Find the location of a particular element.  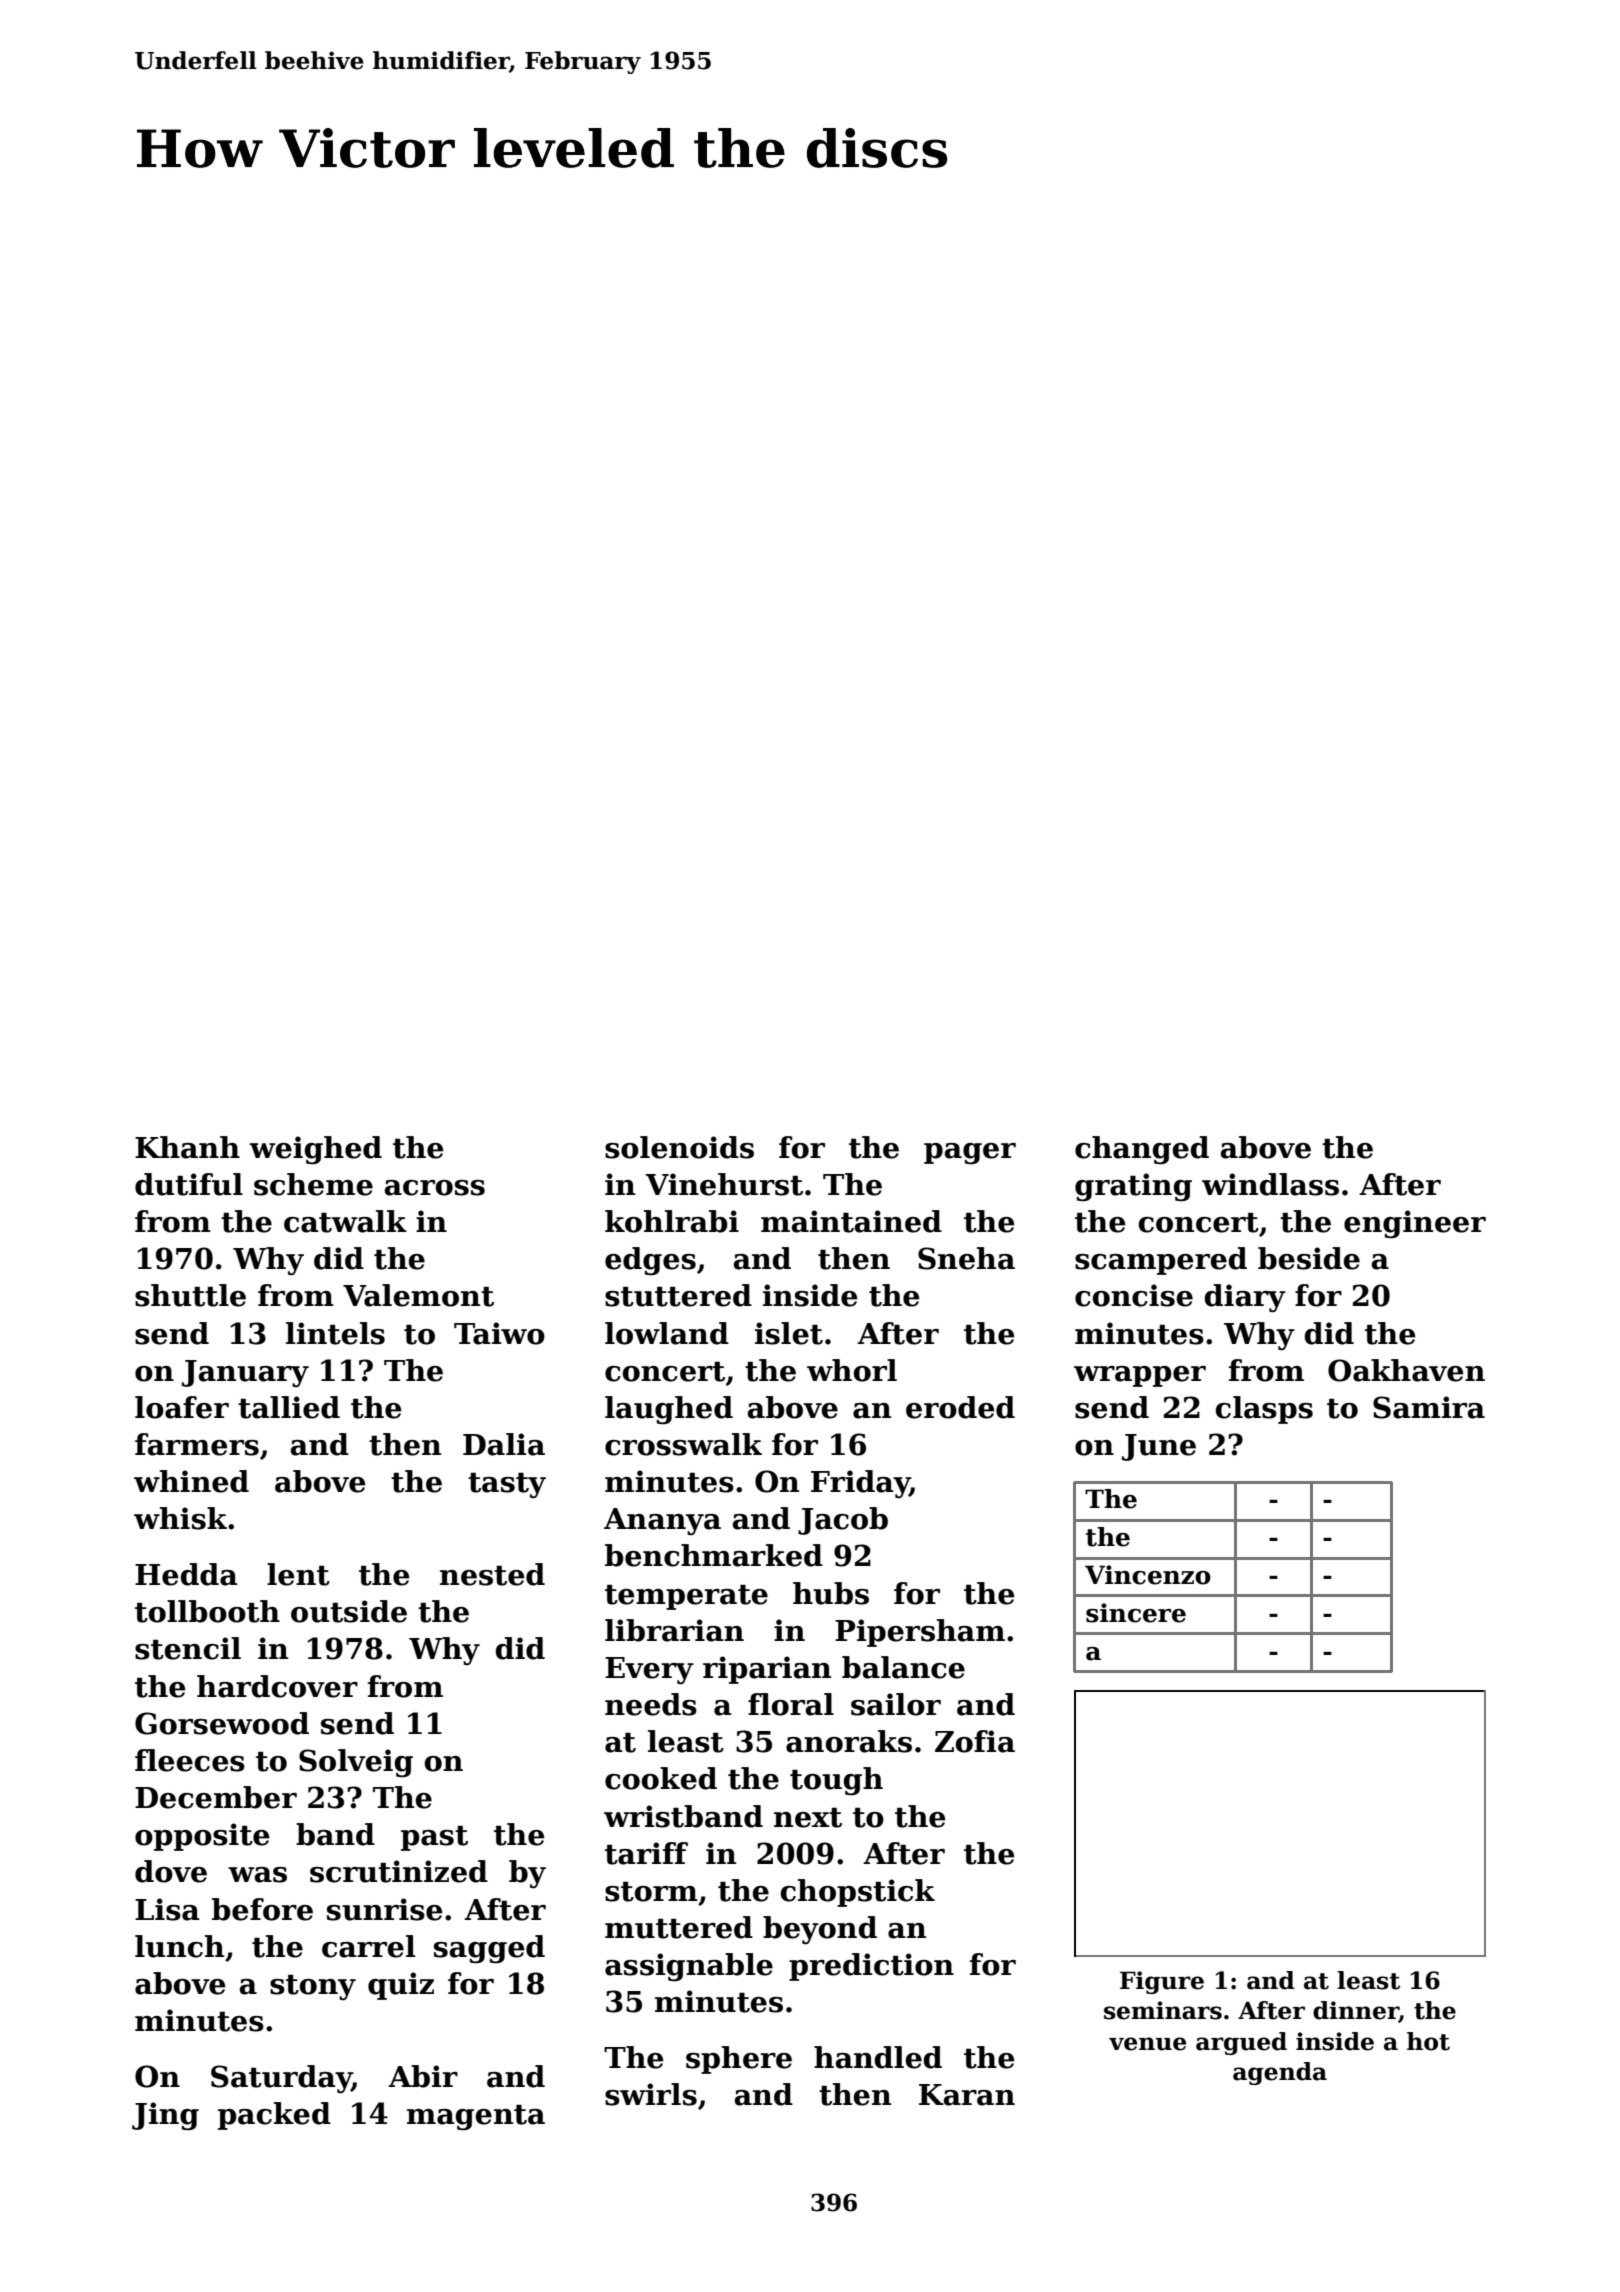

magenta is located at coordinates (476, 2118).
